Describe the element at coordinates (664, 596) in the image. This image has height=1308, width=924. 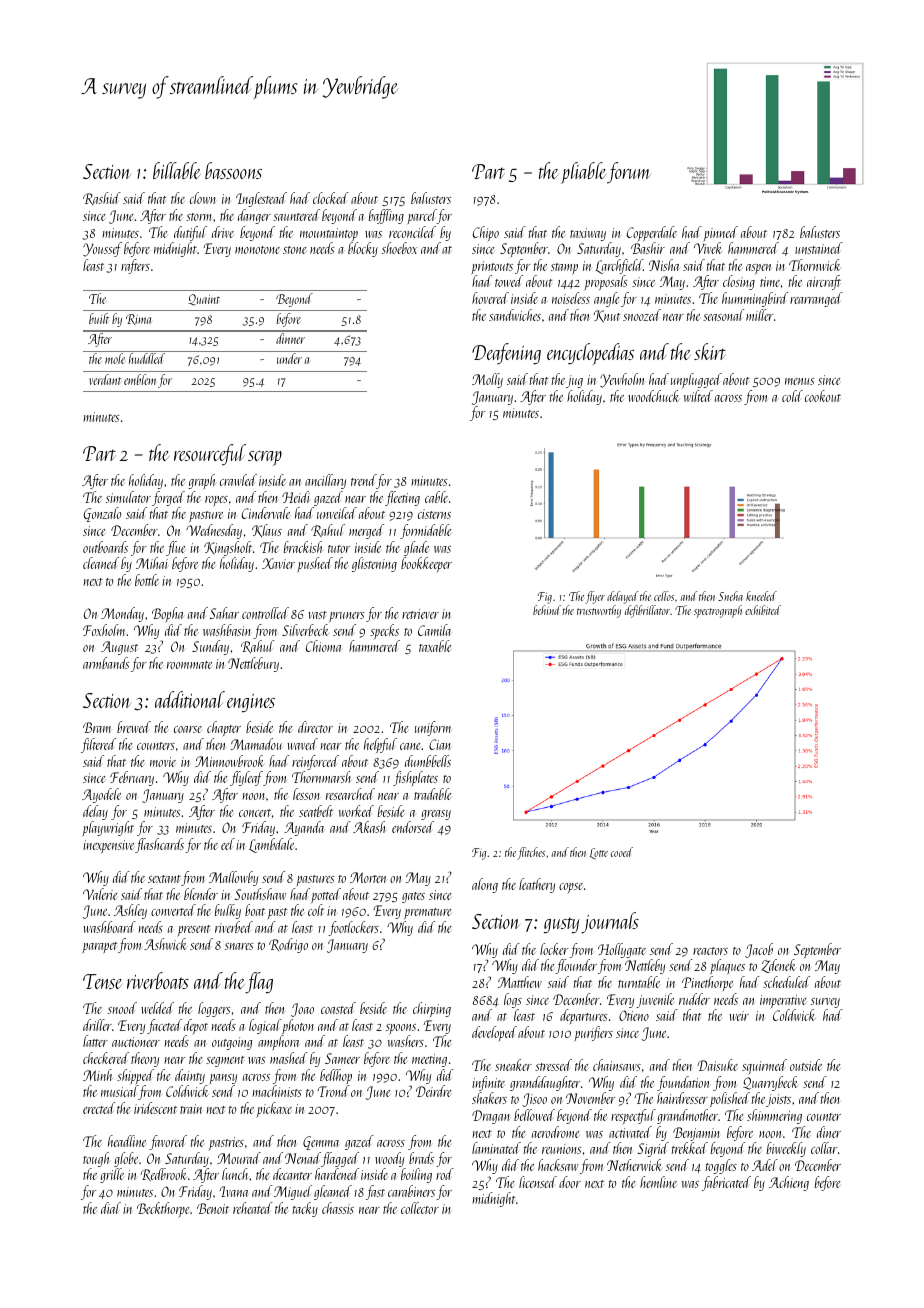
I see `cellos` at that location.
